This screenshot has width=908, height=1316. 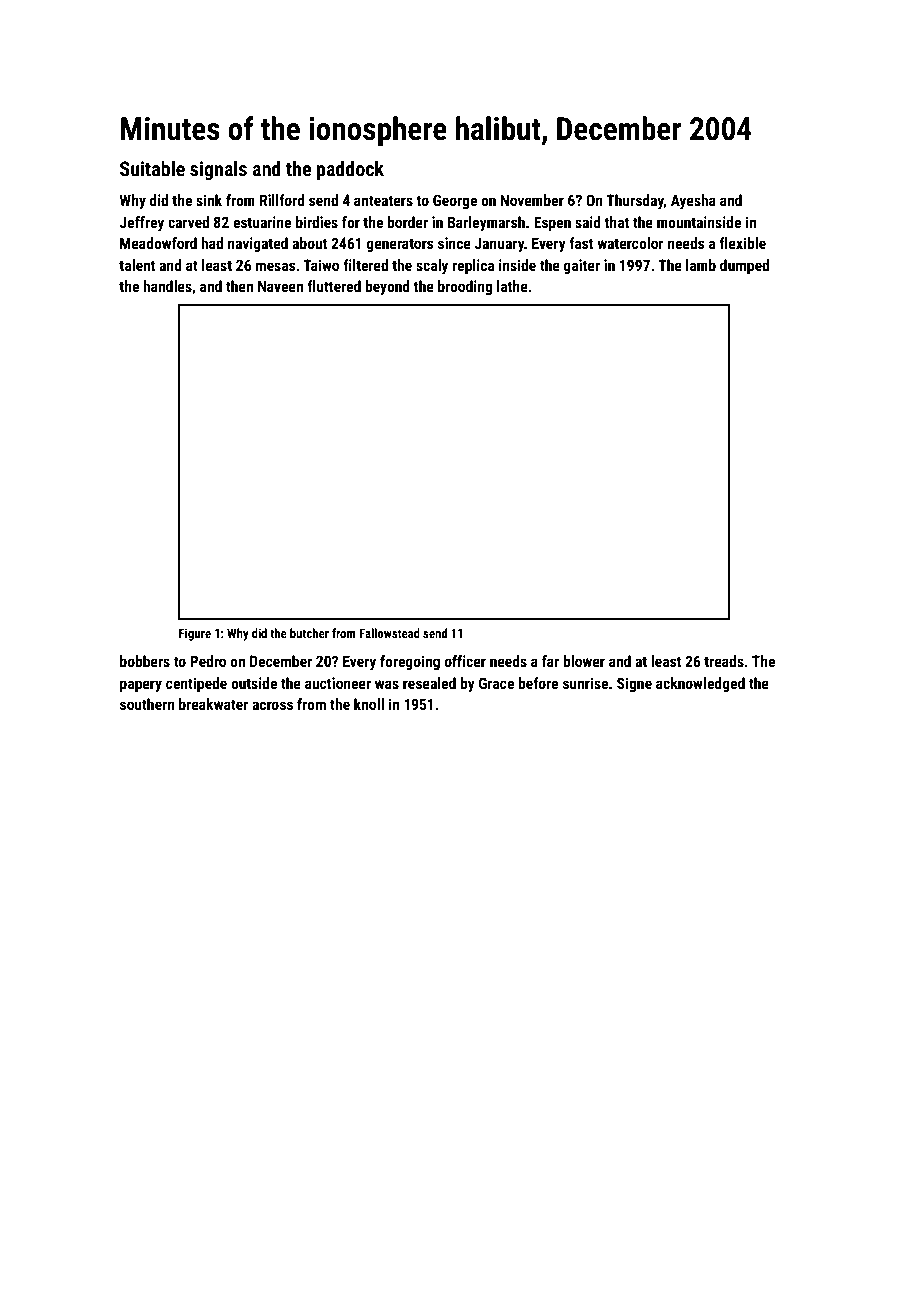 What do you see at coordinates (693, 201) in the screenshot?
I see `Ayesha` at bounding box center [693, 201].
